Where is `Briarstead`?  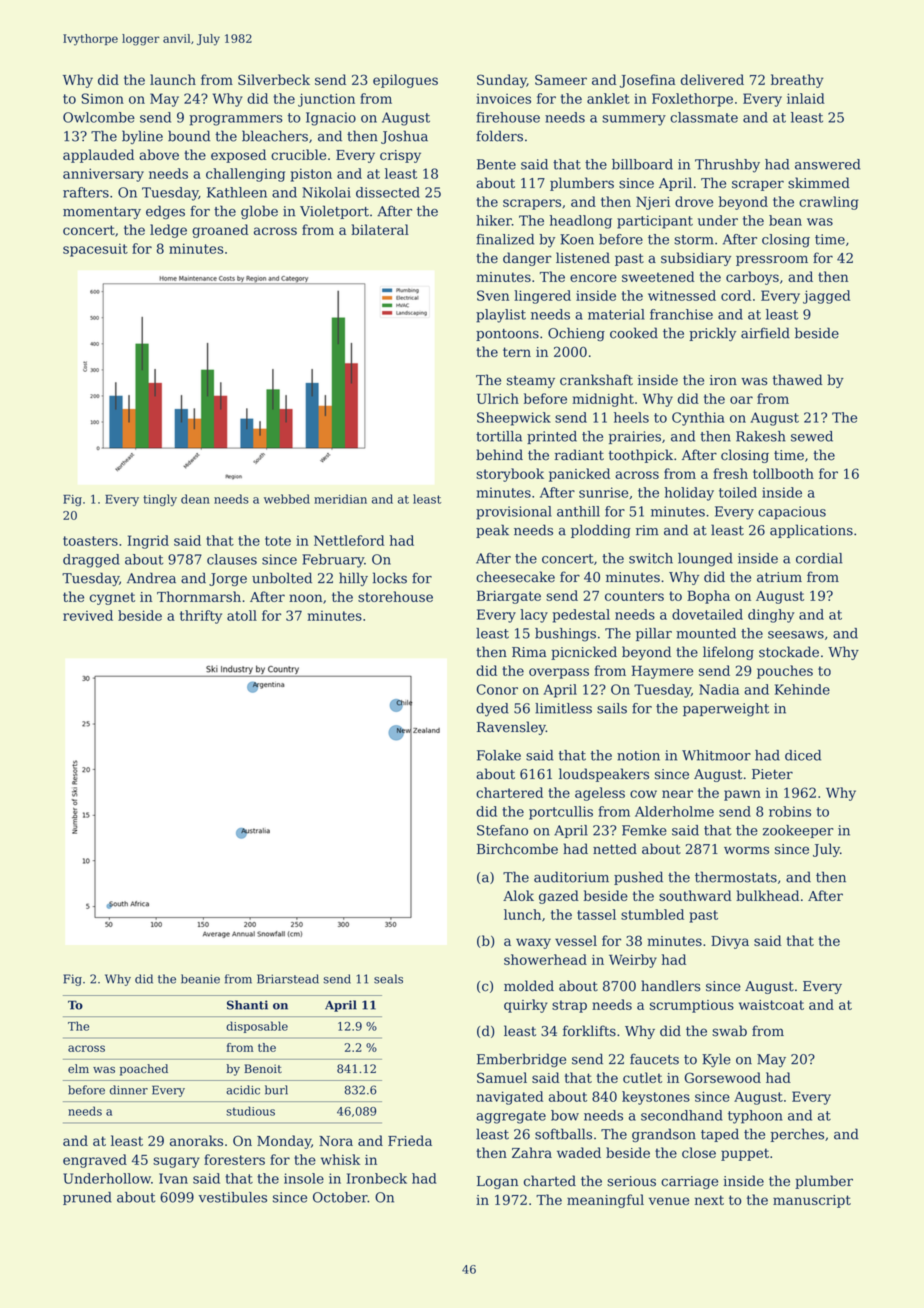
Briarstead is located at coordinates (288, 979).
